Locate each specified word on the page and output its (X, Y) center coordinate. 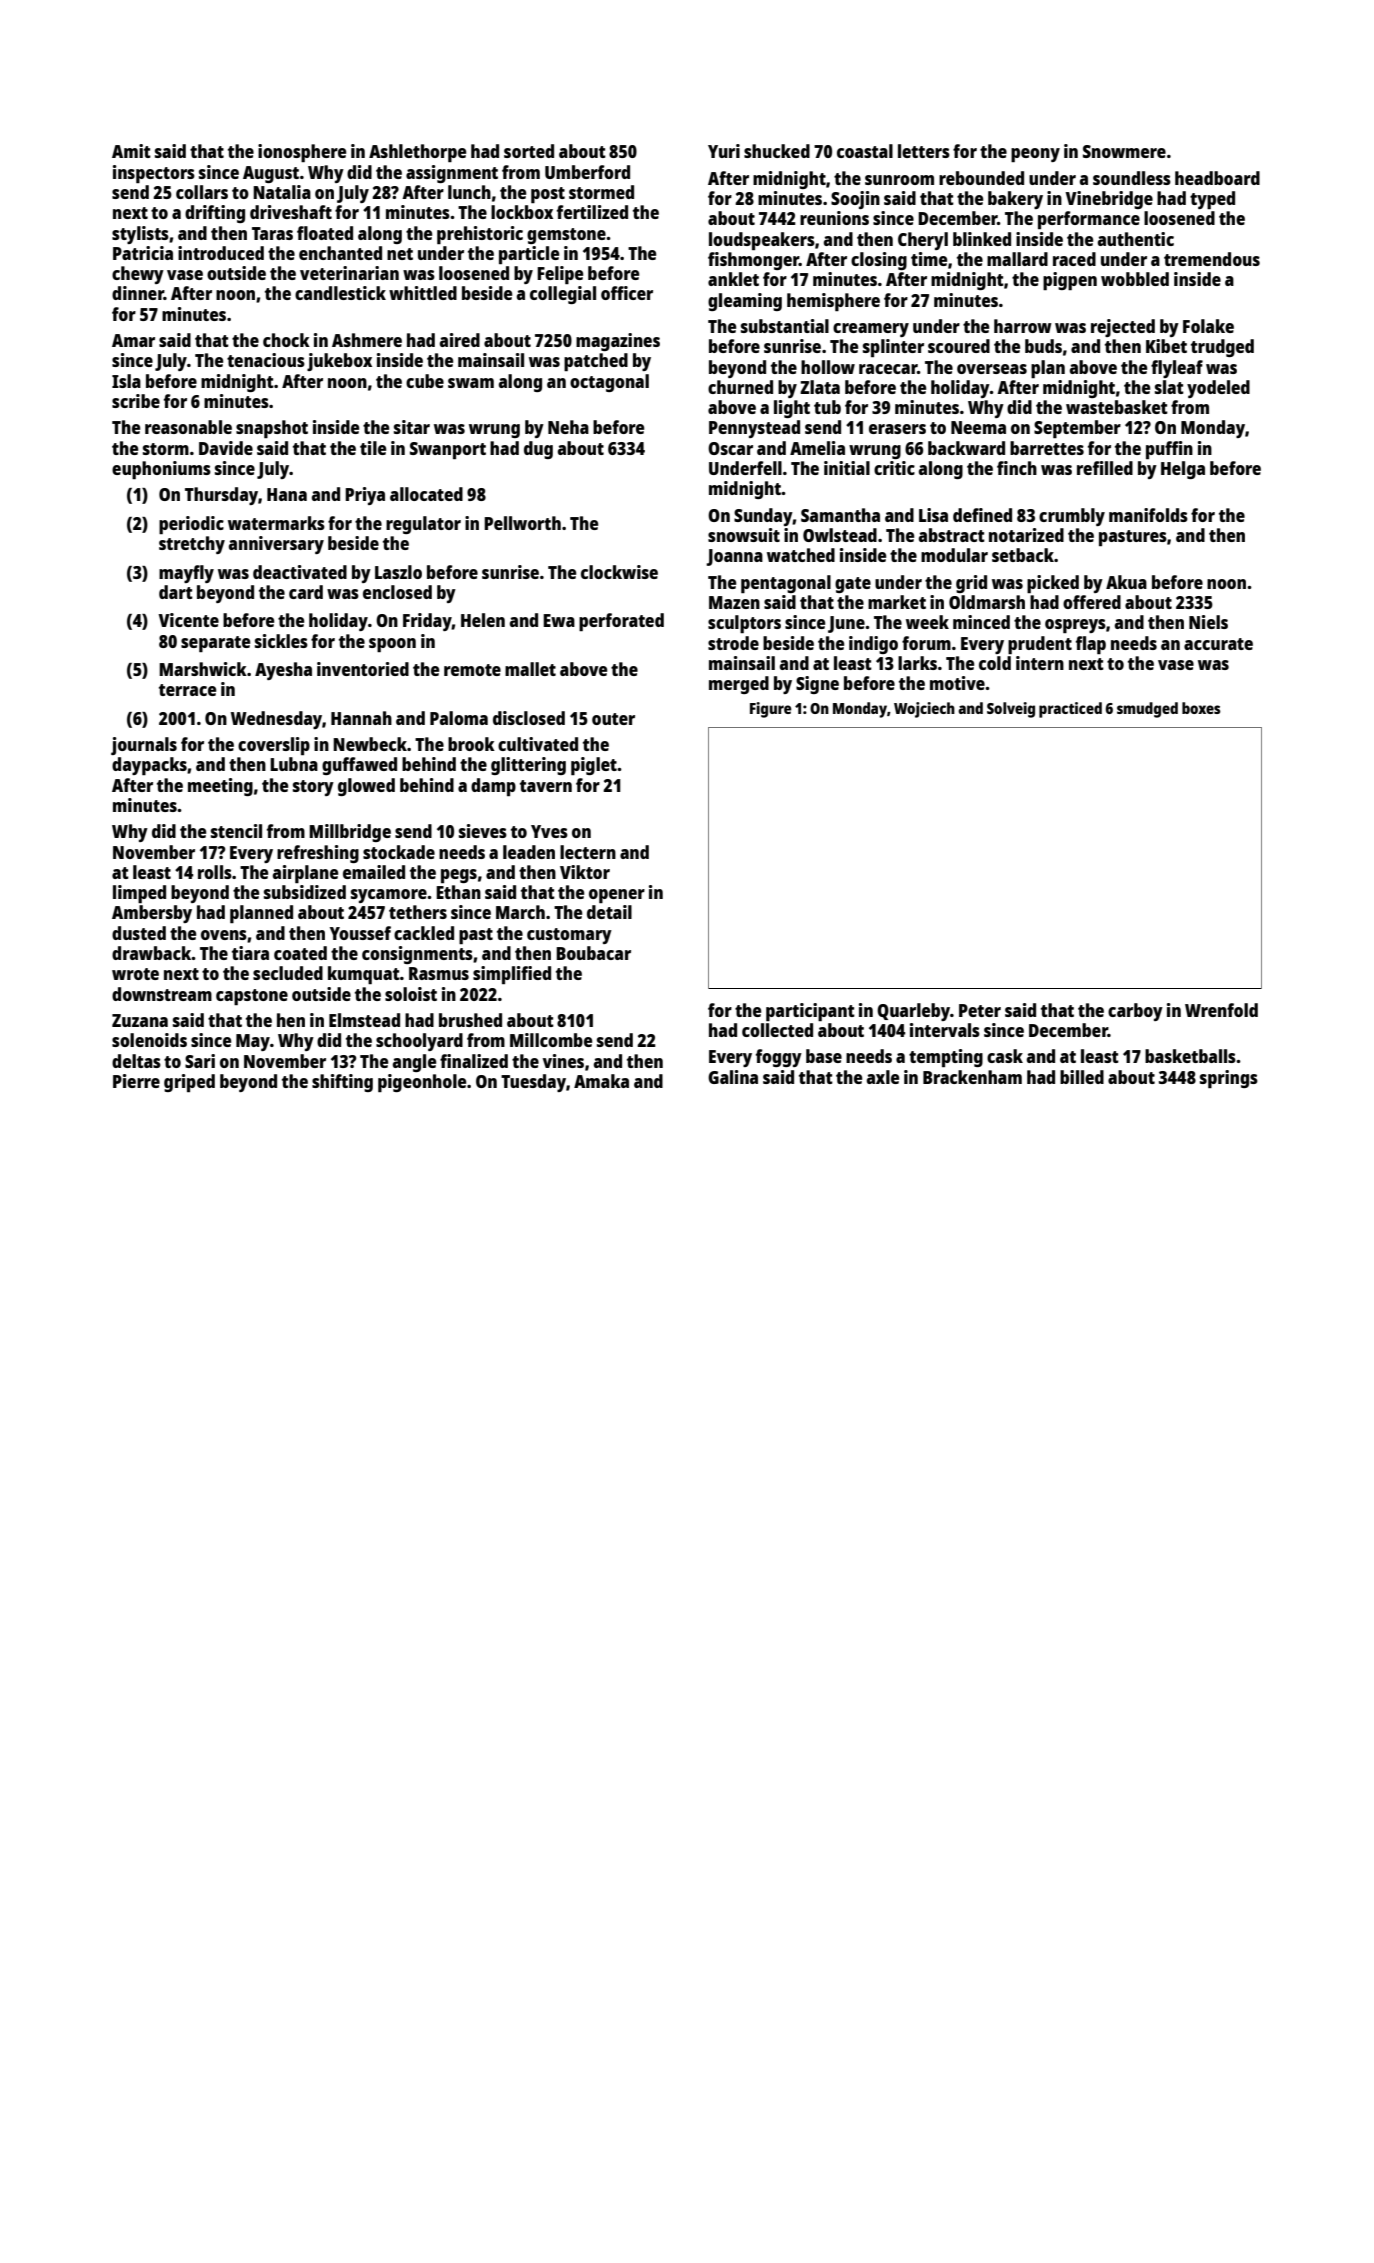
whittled (423, 293)
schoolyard (419, 1042)
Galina (733, 1077)
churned (740, 387)
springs (1229, 1079)
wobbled (1135, 279)
